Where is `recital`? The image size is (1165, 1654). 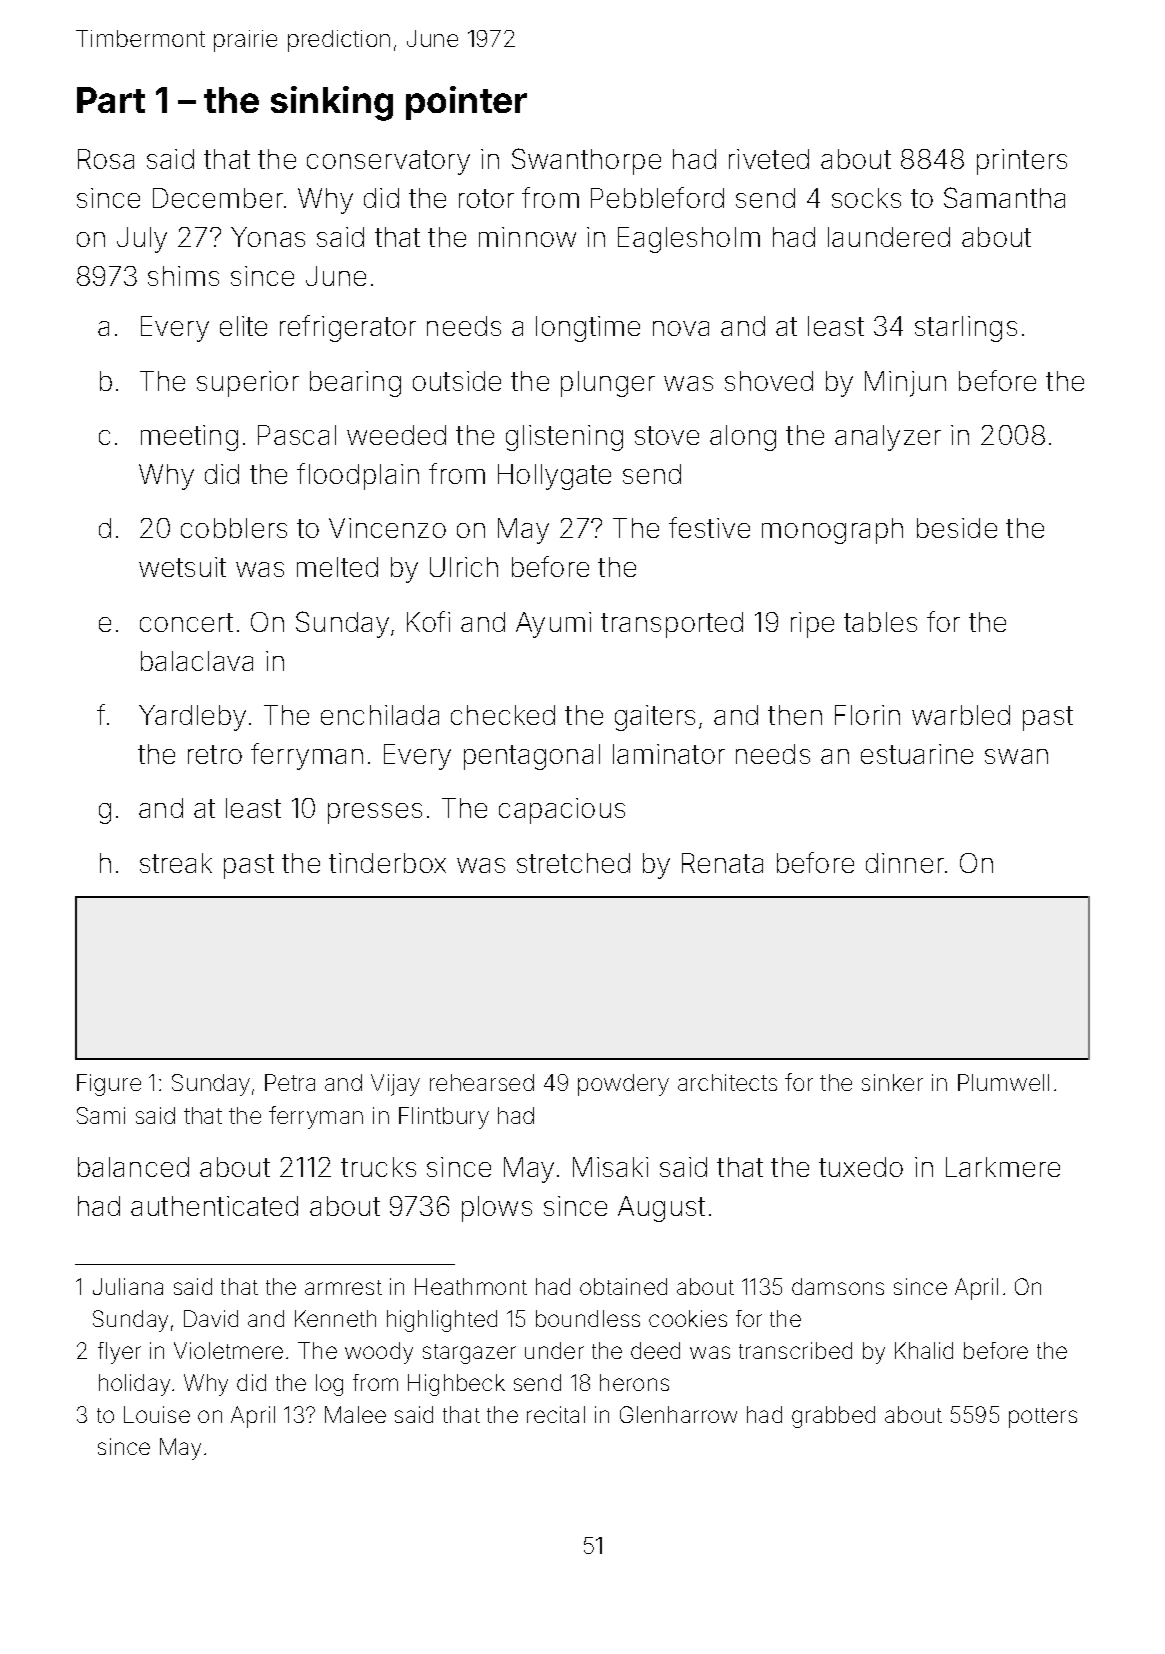
recital is located at coordinates (556, 1414).
